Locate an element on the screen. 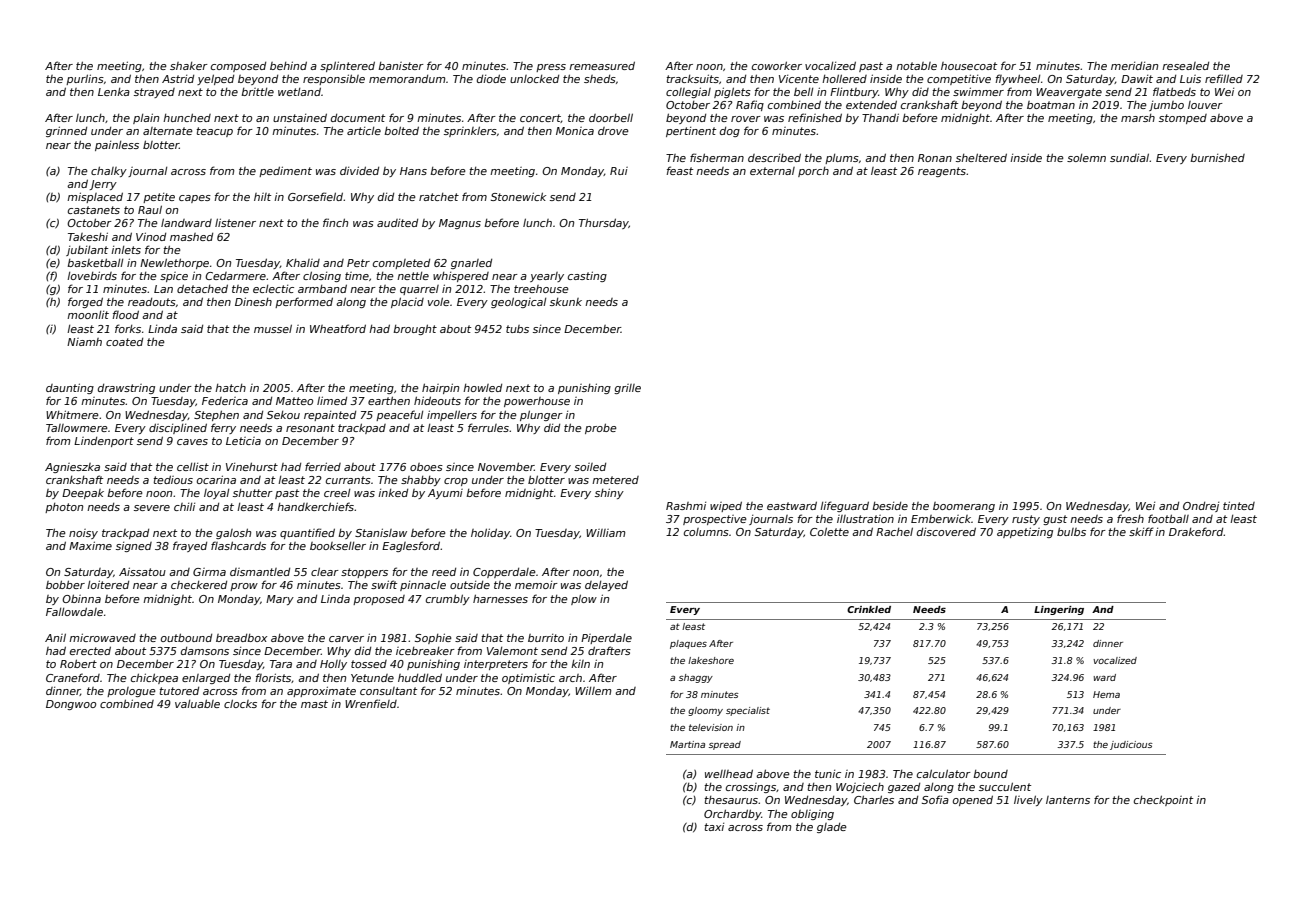 This screenshot has width=1308, height=924. press is located at coordinates (551, 68).
